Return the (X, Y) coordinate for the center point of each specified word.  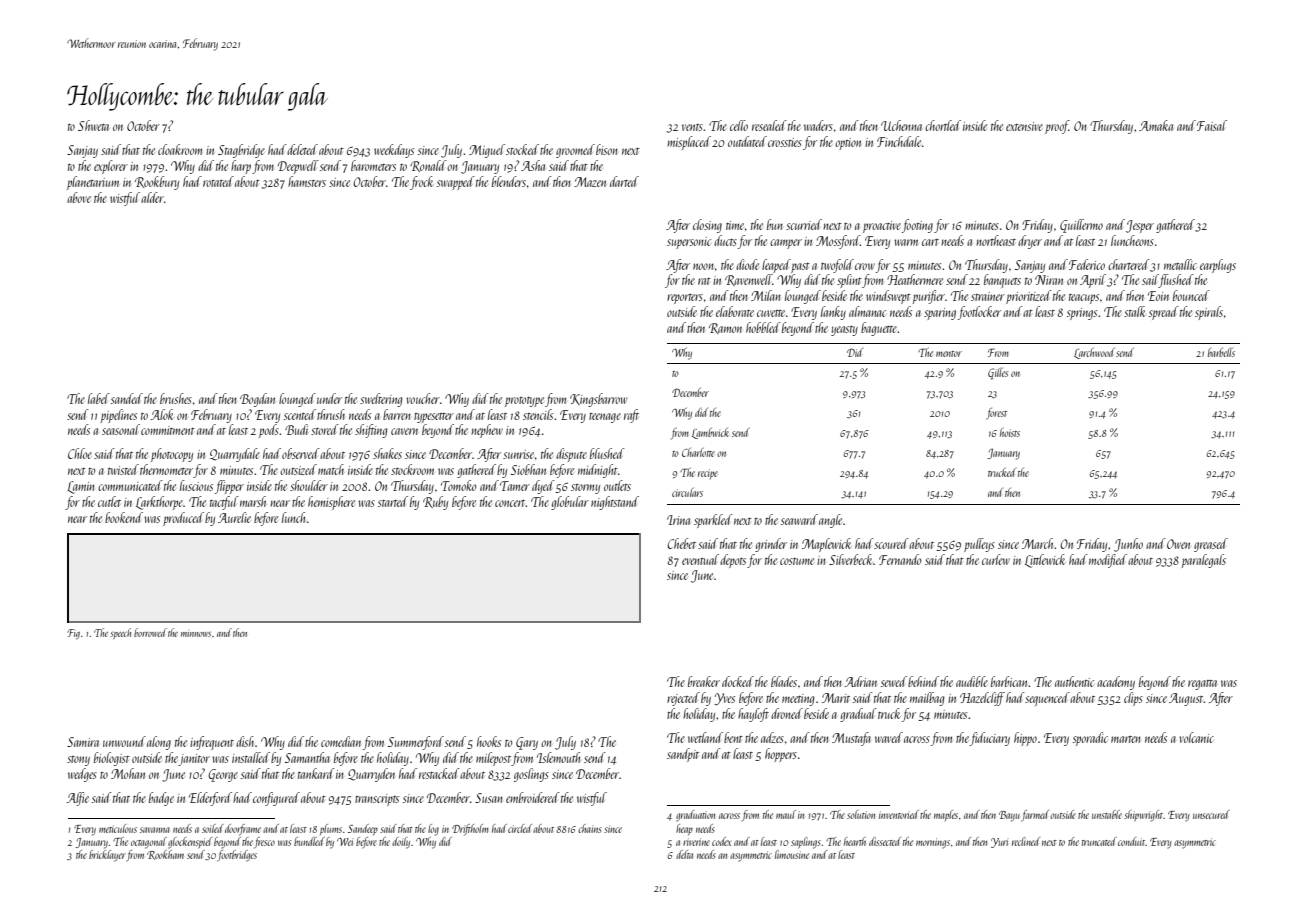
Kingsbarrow (598, 400)
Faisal (1212, 125)
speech (120, 633)
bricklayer (107, 856)
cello (739, 125)
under (329, 398)
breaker (704, 681)
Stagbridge (241, 151)
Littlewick (1045, 561)
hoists (1010, 432)
